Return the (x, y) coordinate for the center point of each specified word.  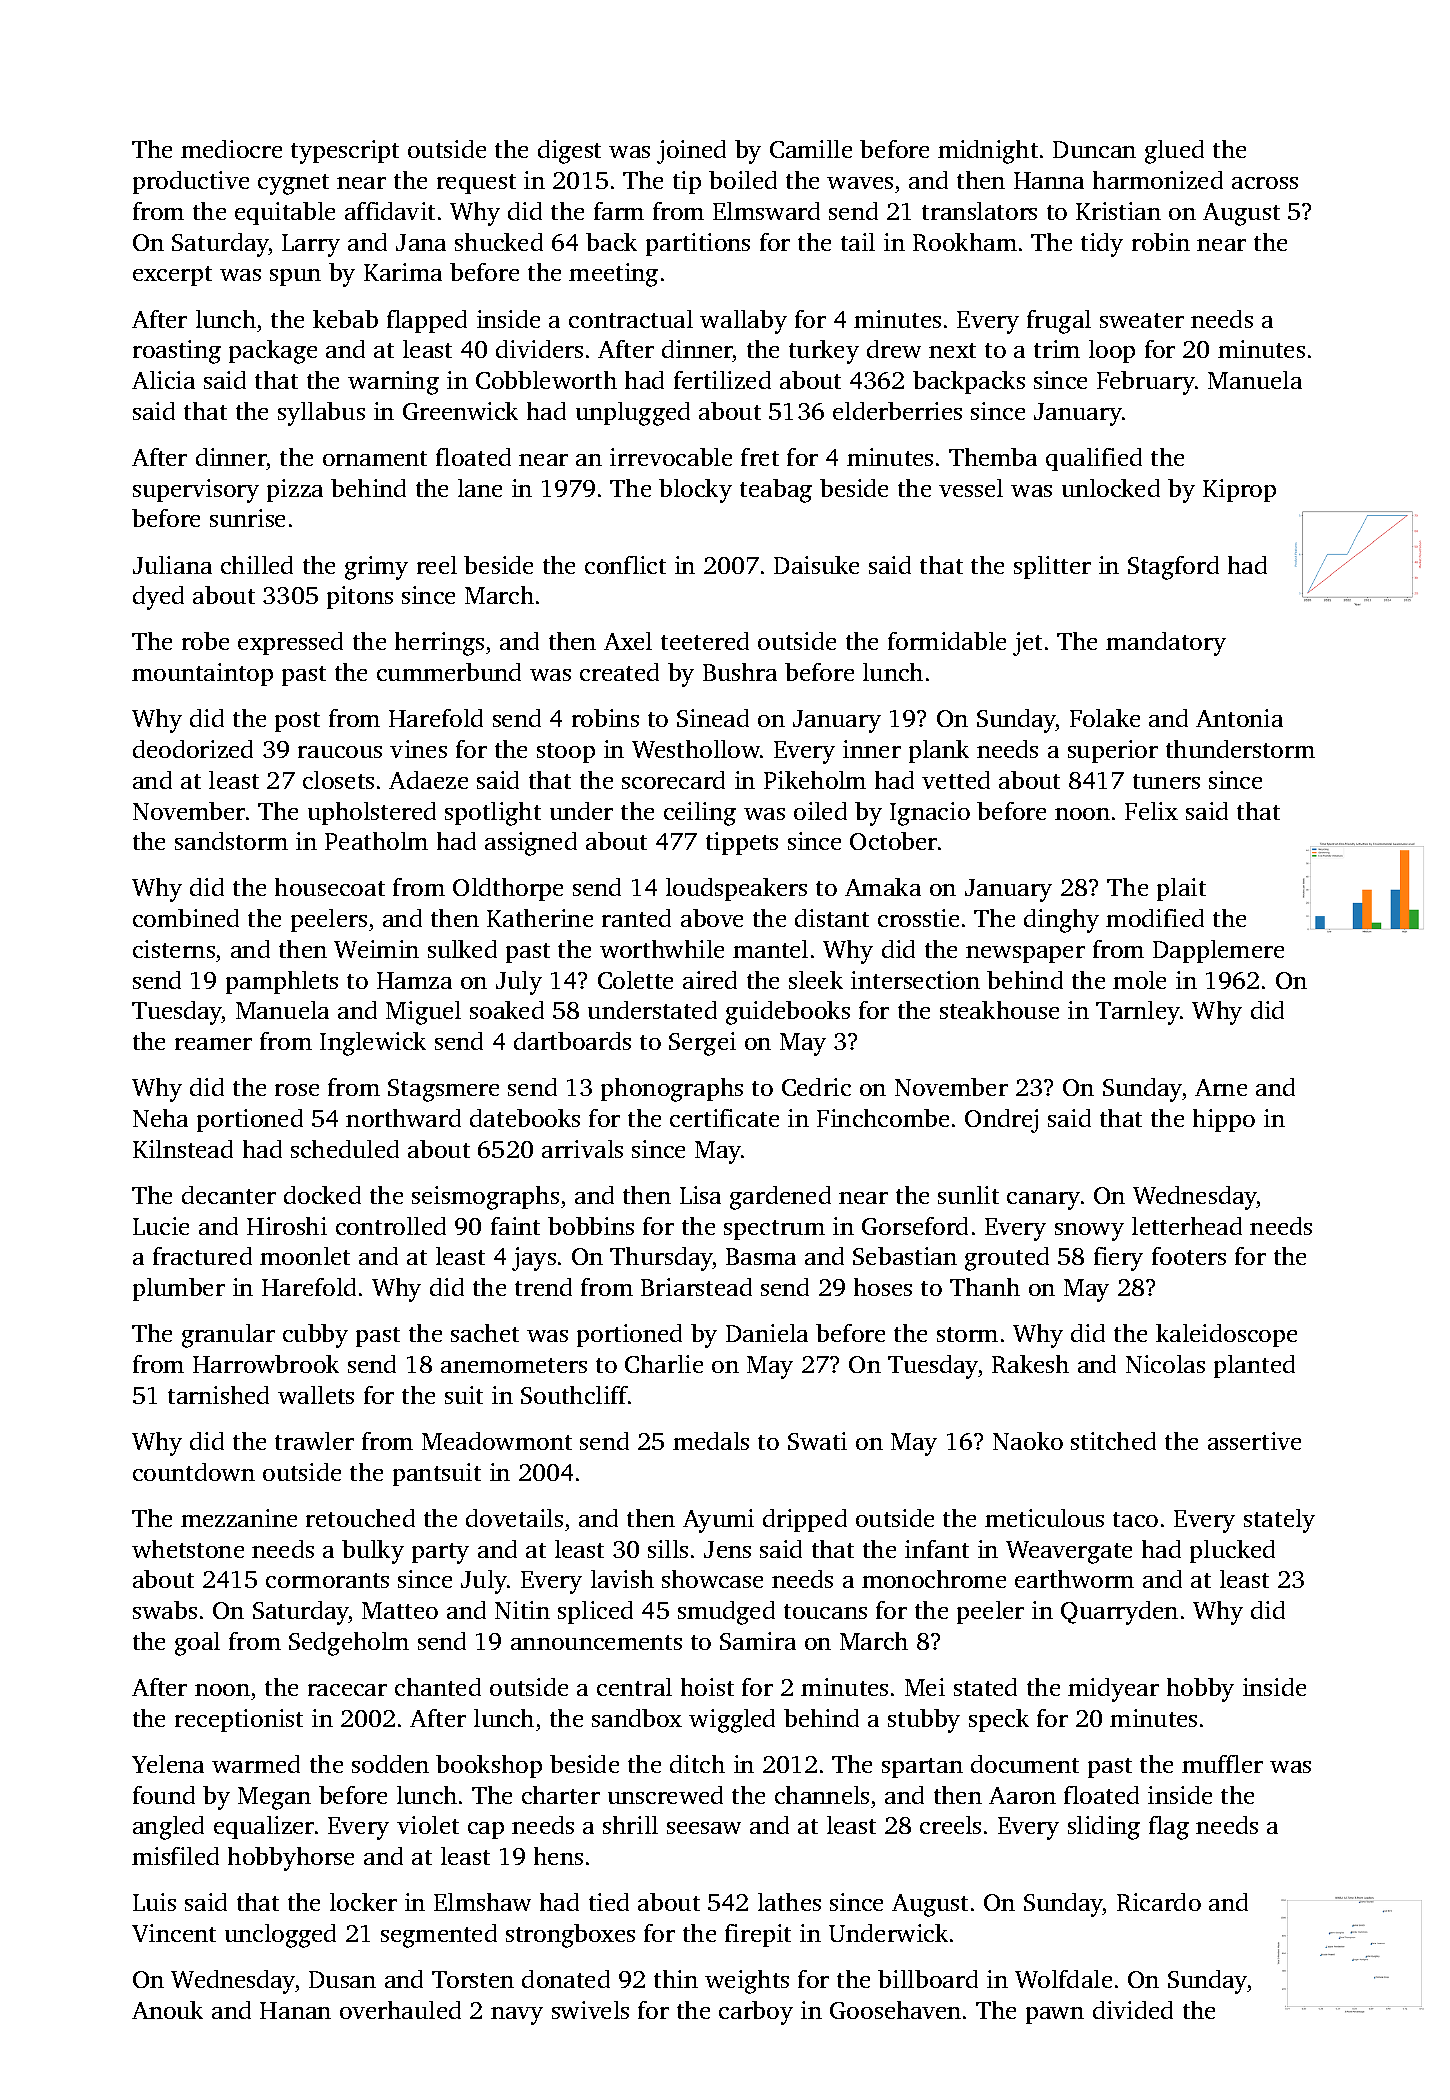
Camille (811, 149)
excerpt (172, 276)
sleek (816, 980)
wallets (316, 1395)
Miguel (423, 1013)
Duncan (1094, 149)
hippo (1224, 1120)
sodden (390, 1764)
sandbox (637, 1718)
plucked (1232, 1551)
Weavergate (1069, 1552)
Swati (817, 1441)
